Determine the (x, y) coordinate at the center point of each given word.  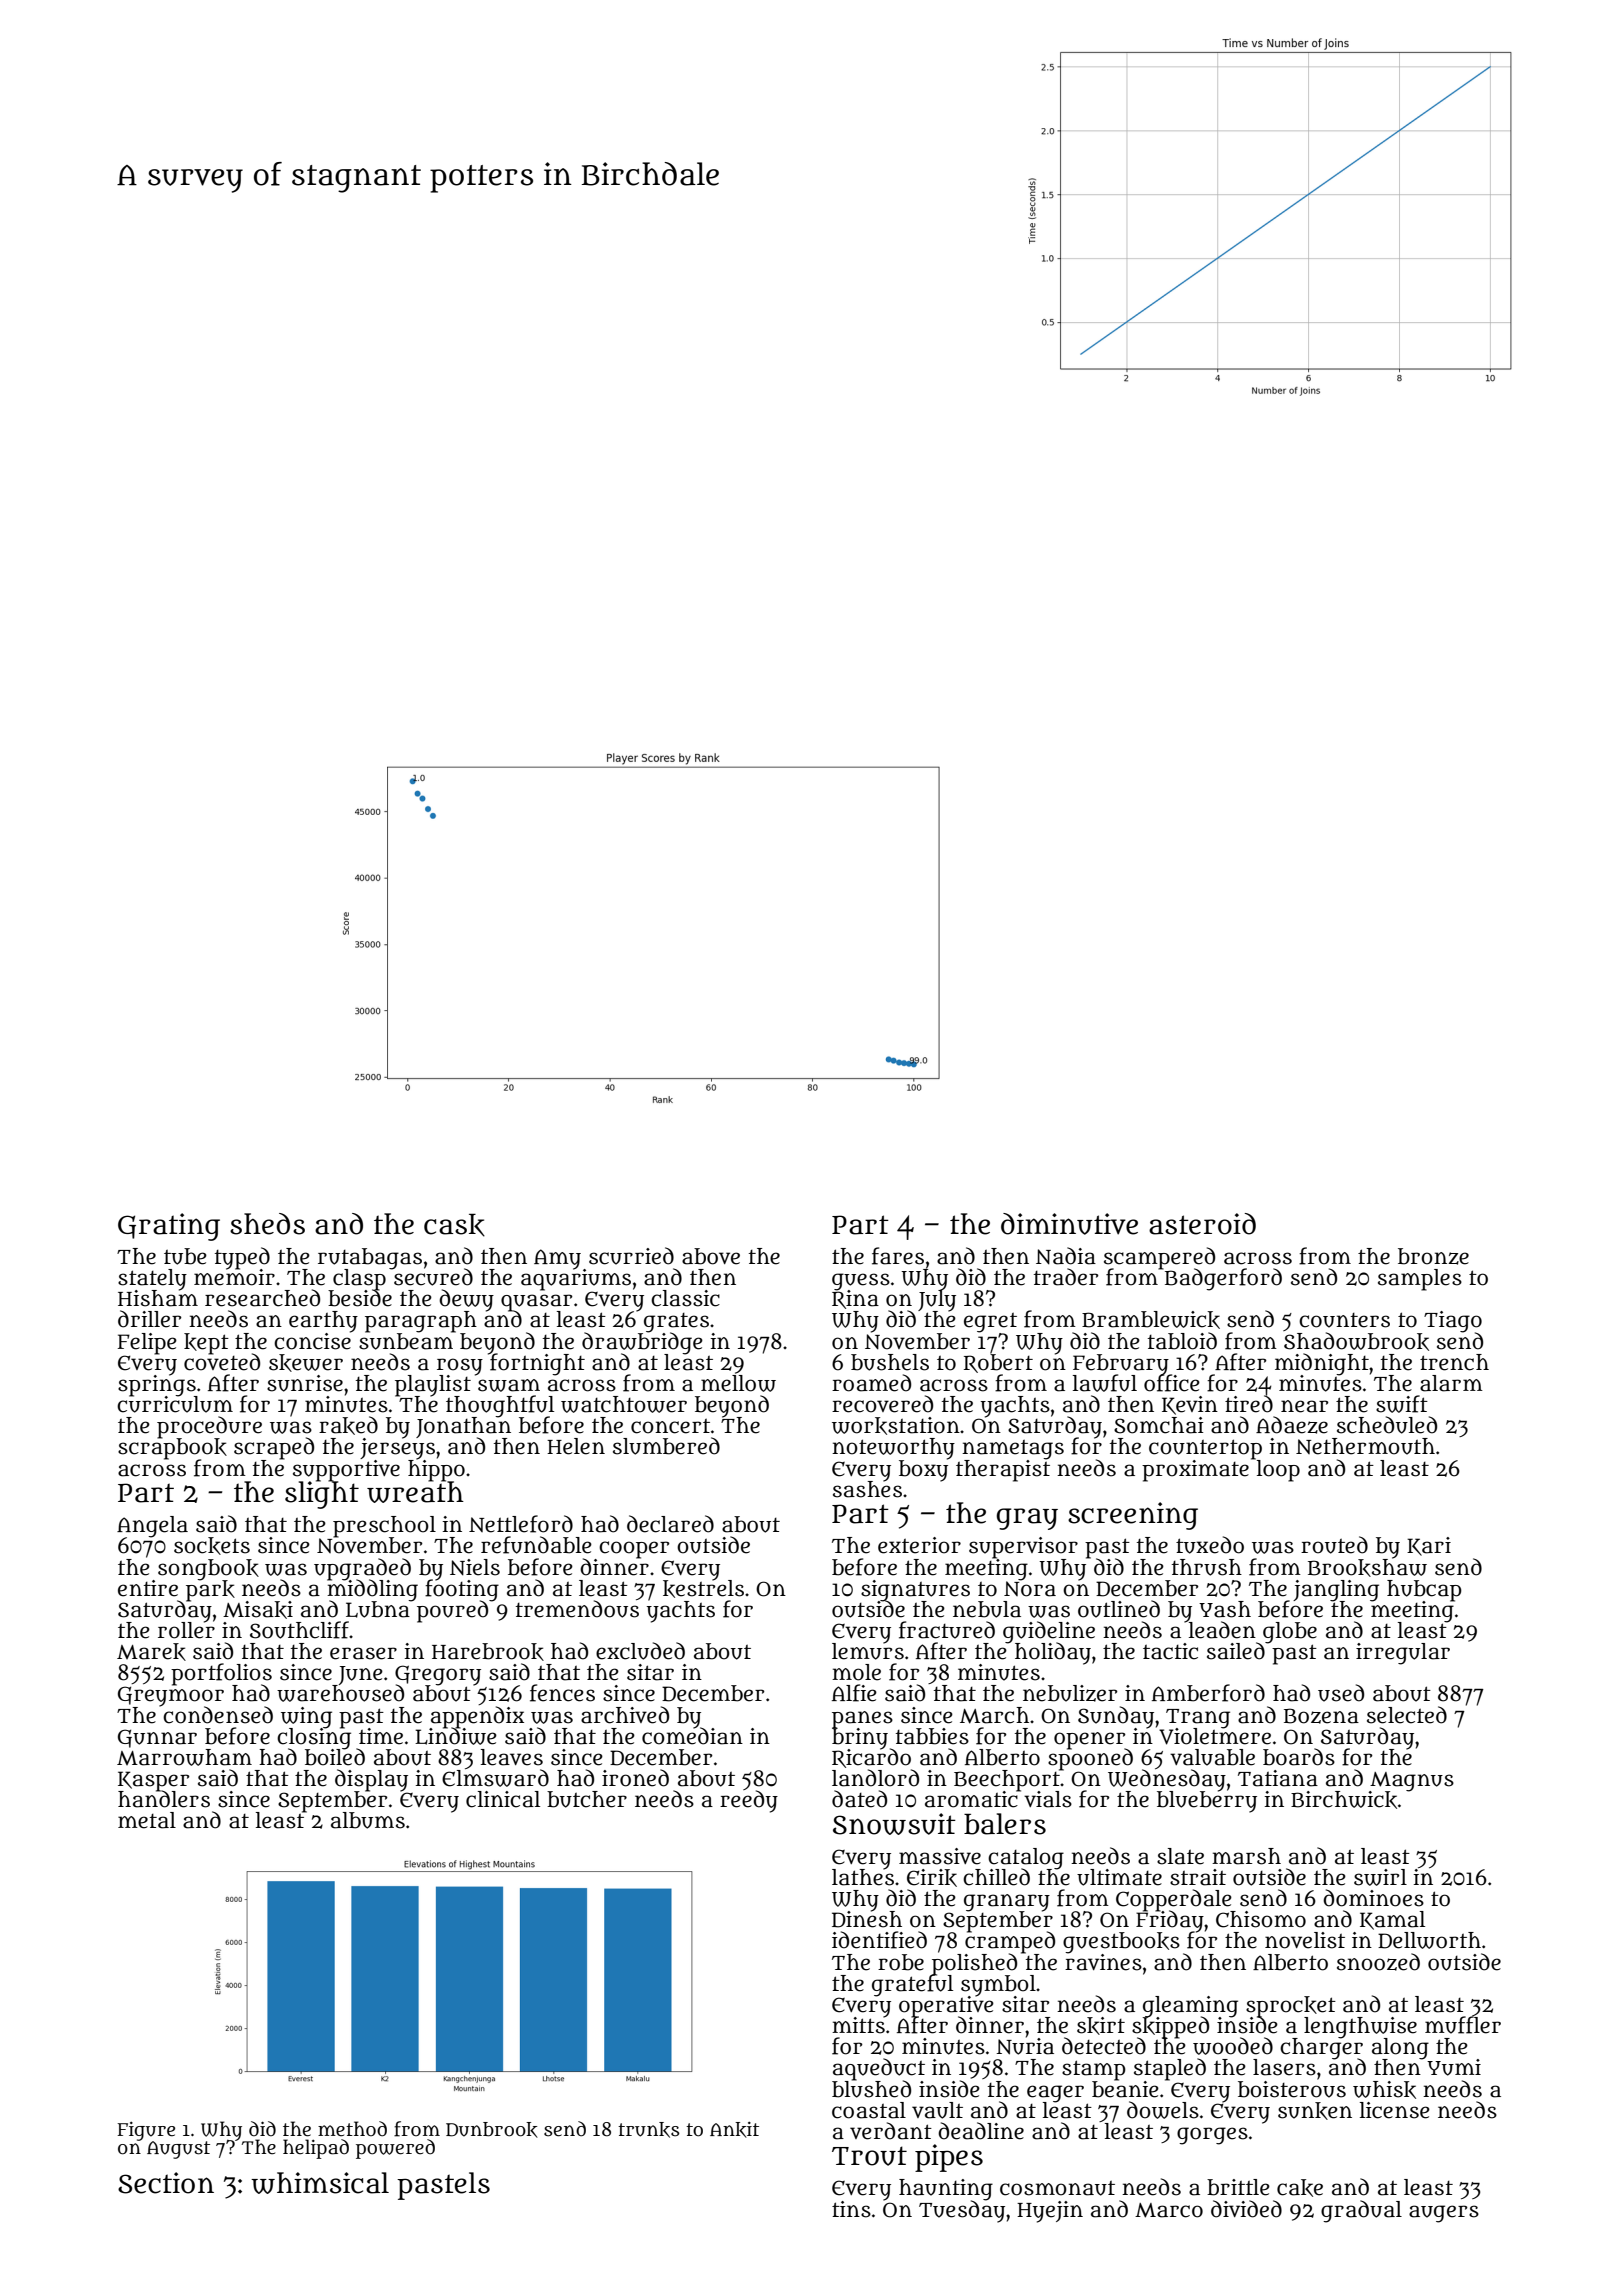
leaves (512, 1757)
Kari (1429, 1546)
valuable (1212, 1757)
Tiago (1453, 1321)
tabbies (932, 1736)
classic (685, 1298)
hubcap (1424, 1590)
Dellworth (1429, 1940)
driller (150, 1319)
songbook (208, 1569)
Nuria (1025, 2046)
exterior (919, 1545)
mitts (858, 2025)
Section (166, 2183)
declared (670, 1524)
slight (322, 1495)
